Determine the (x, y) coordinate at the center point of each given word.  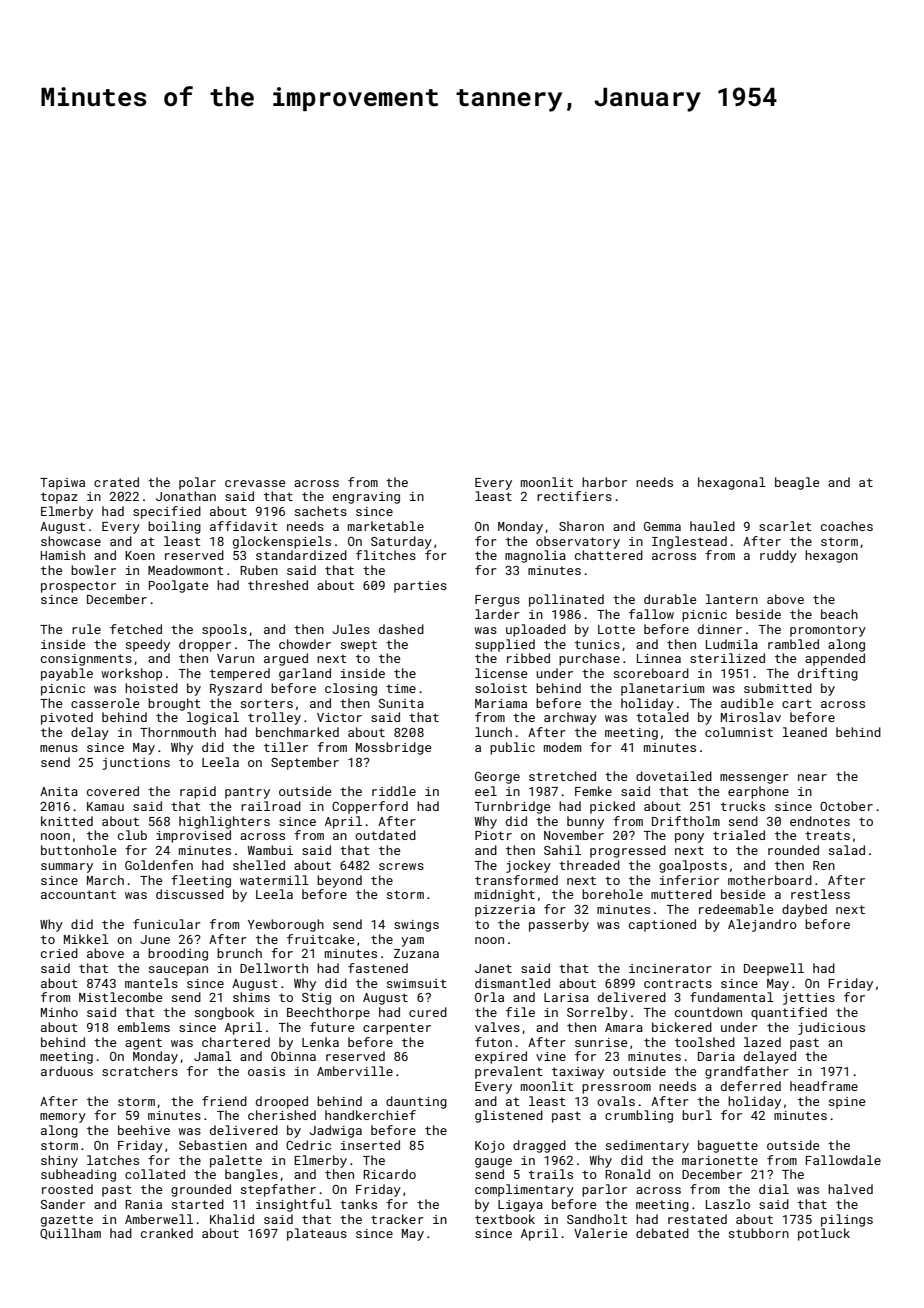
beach (839, 614)
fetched (136, 629)
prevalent (509, 1072)
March (105, 880)
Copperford (370, 807)
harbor (604, 482)
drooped (282, 1102)
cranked (167, 1233)
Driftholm (686, 821)
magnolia (535, 556)
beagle (797, 483)
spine (847, 1103)
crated (116, 482)
